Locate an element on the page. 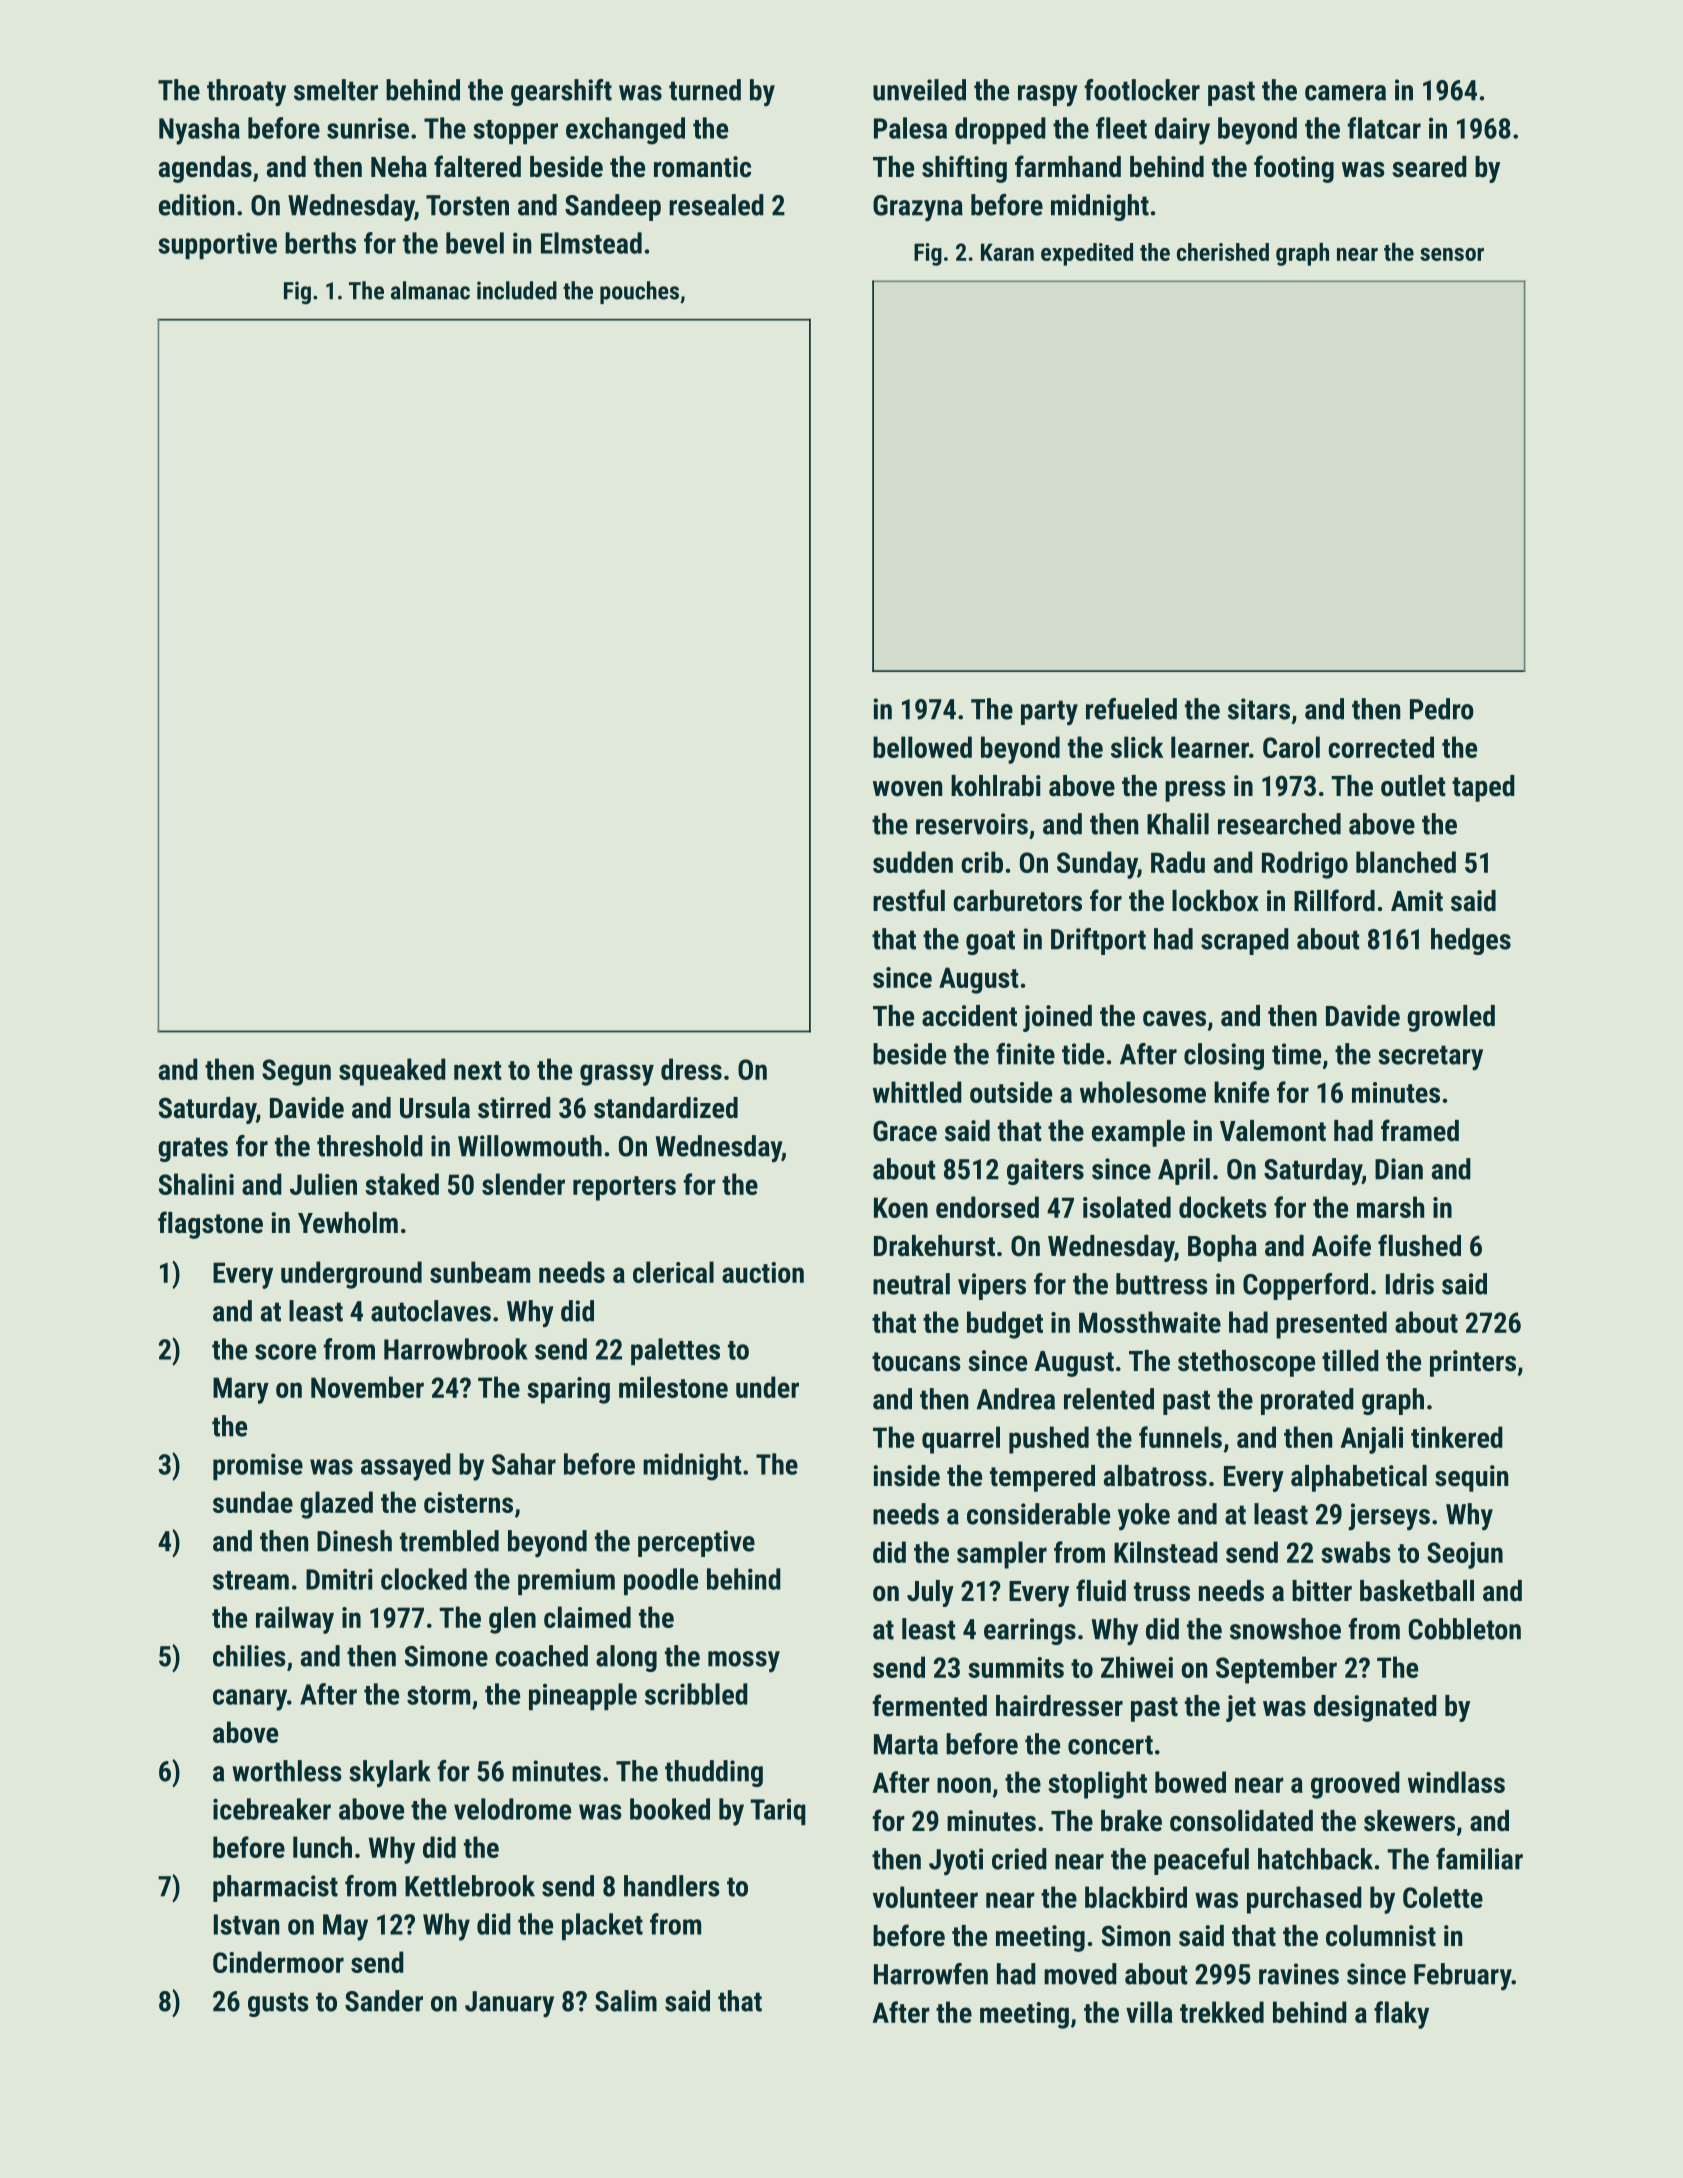  Salim is located at coordinates (626, 2001).
